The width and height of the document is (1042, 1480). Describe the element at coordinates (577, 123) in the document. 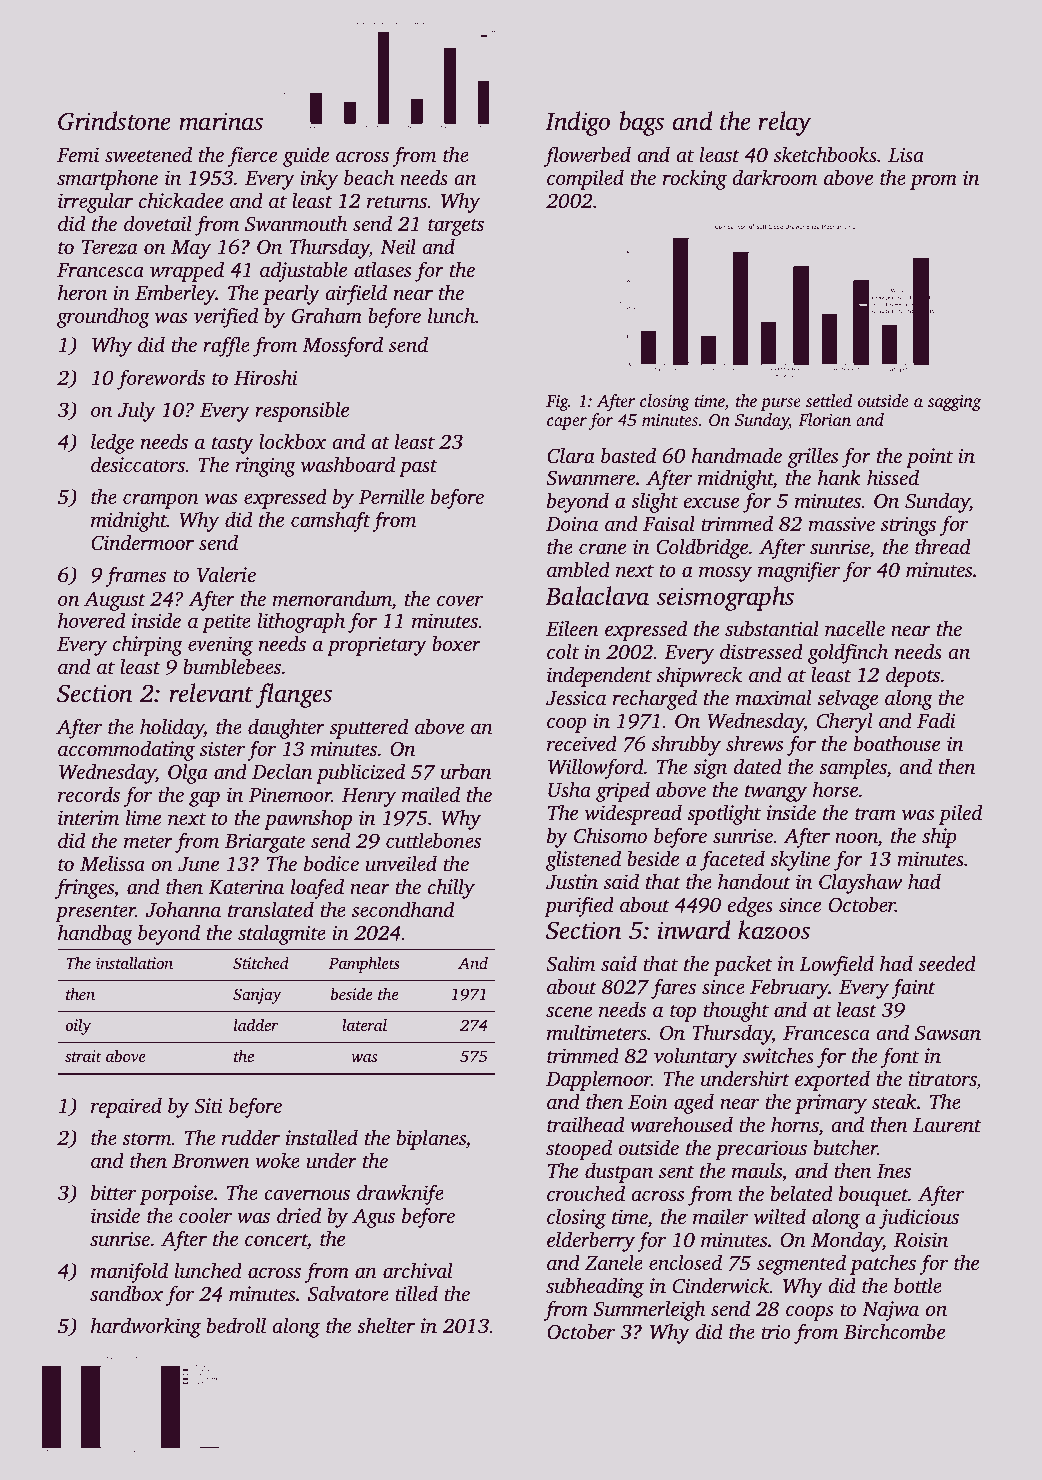

I see `Indigo` at that location.
